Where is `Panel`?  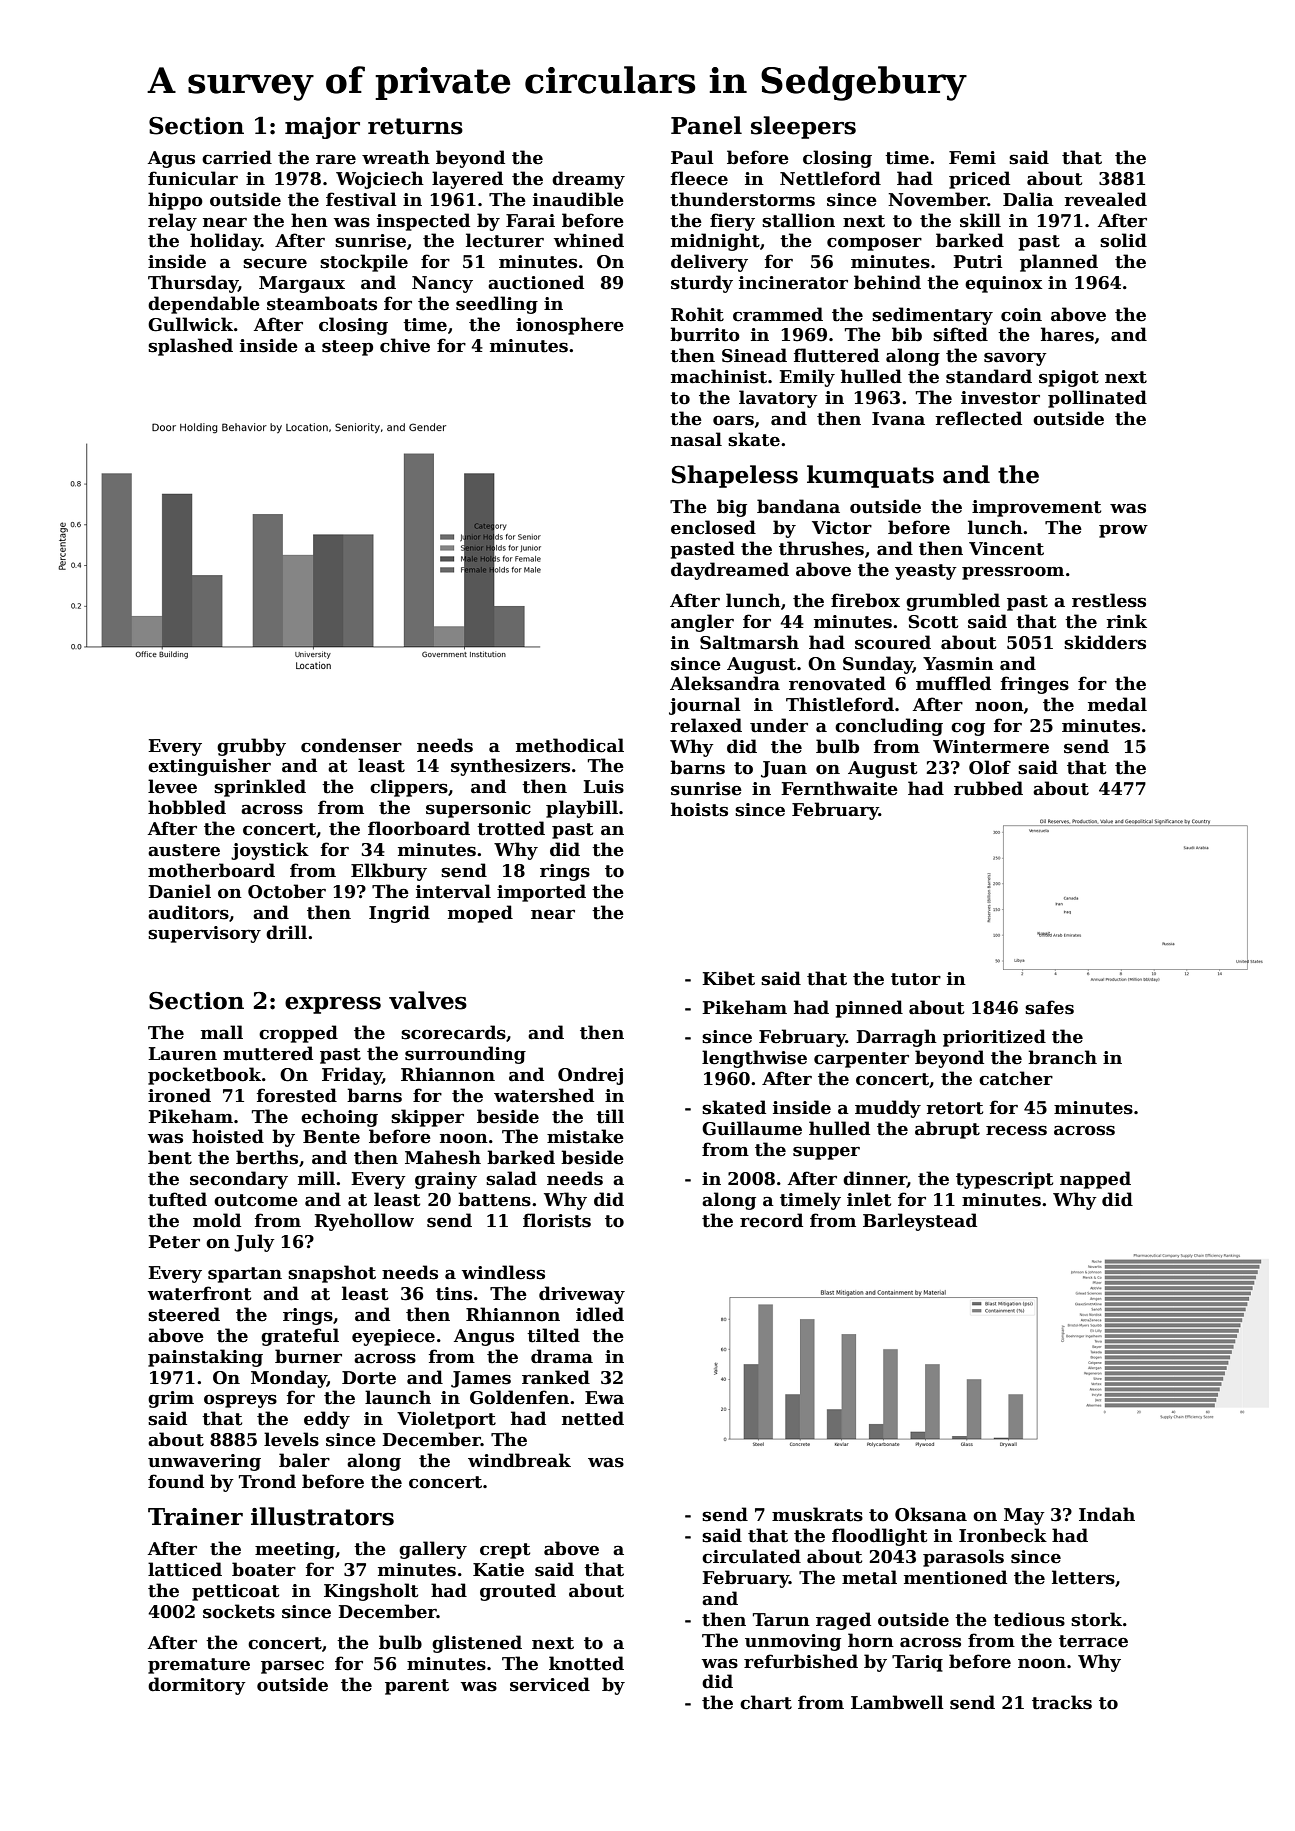 Panel is located at coordinates (706, 125).
